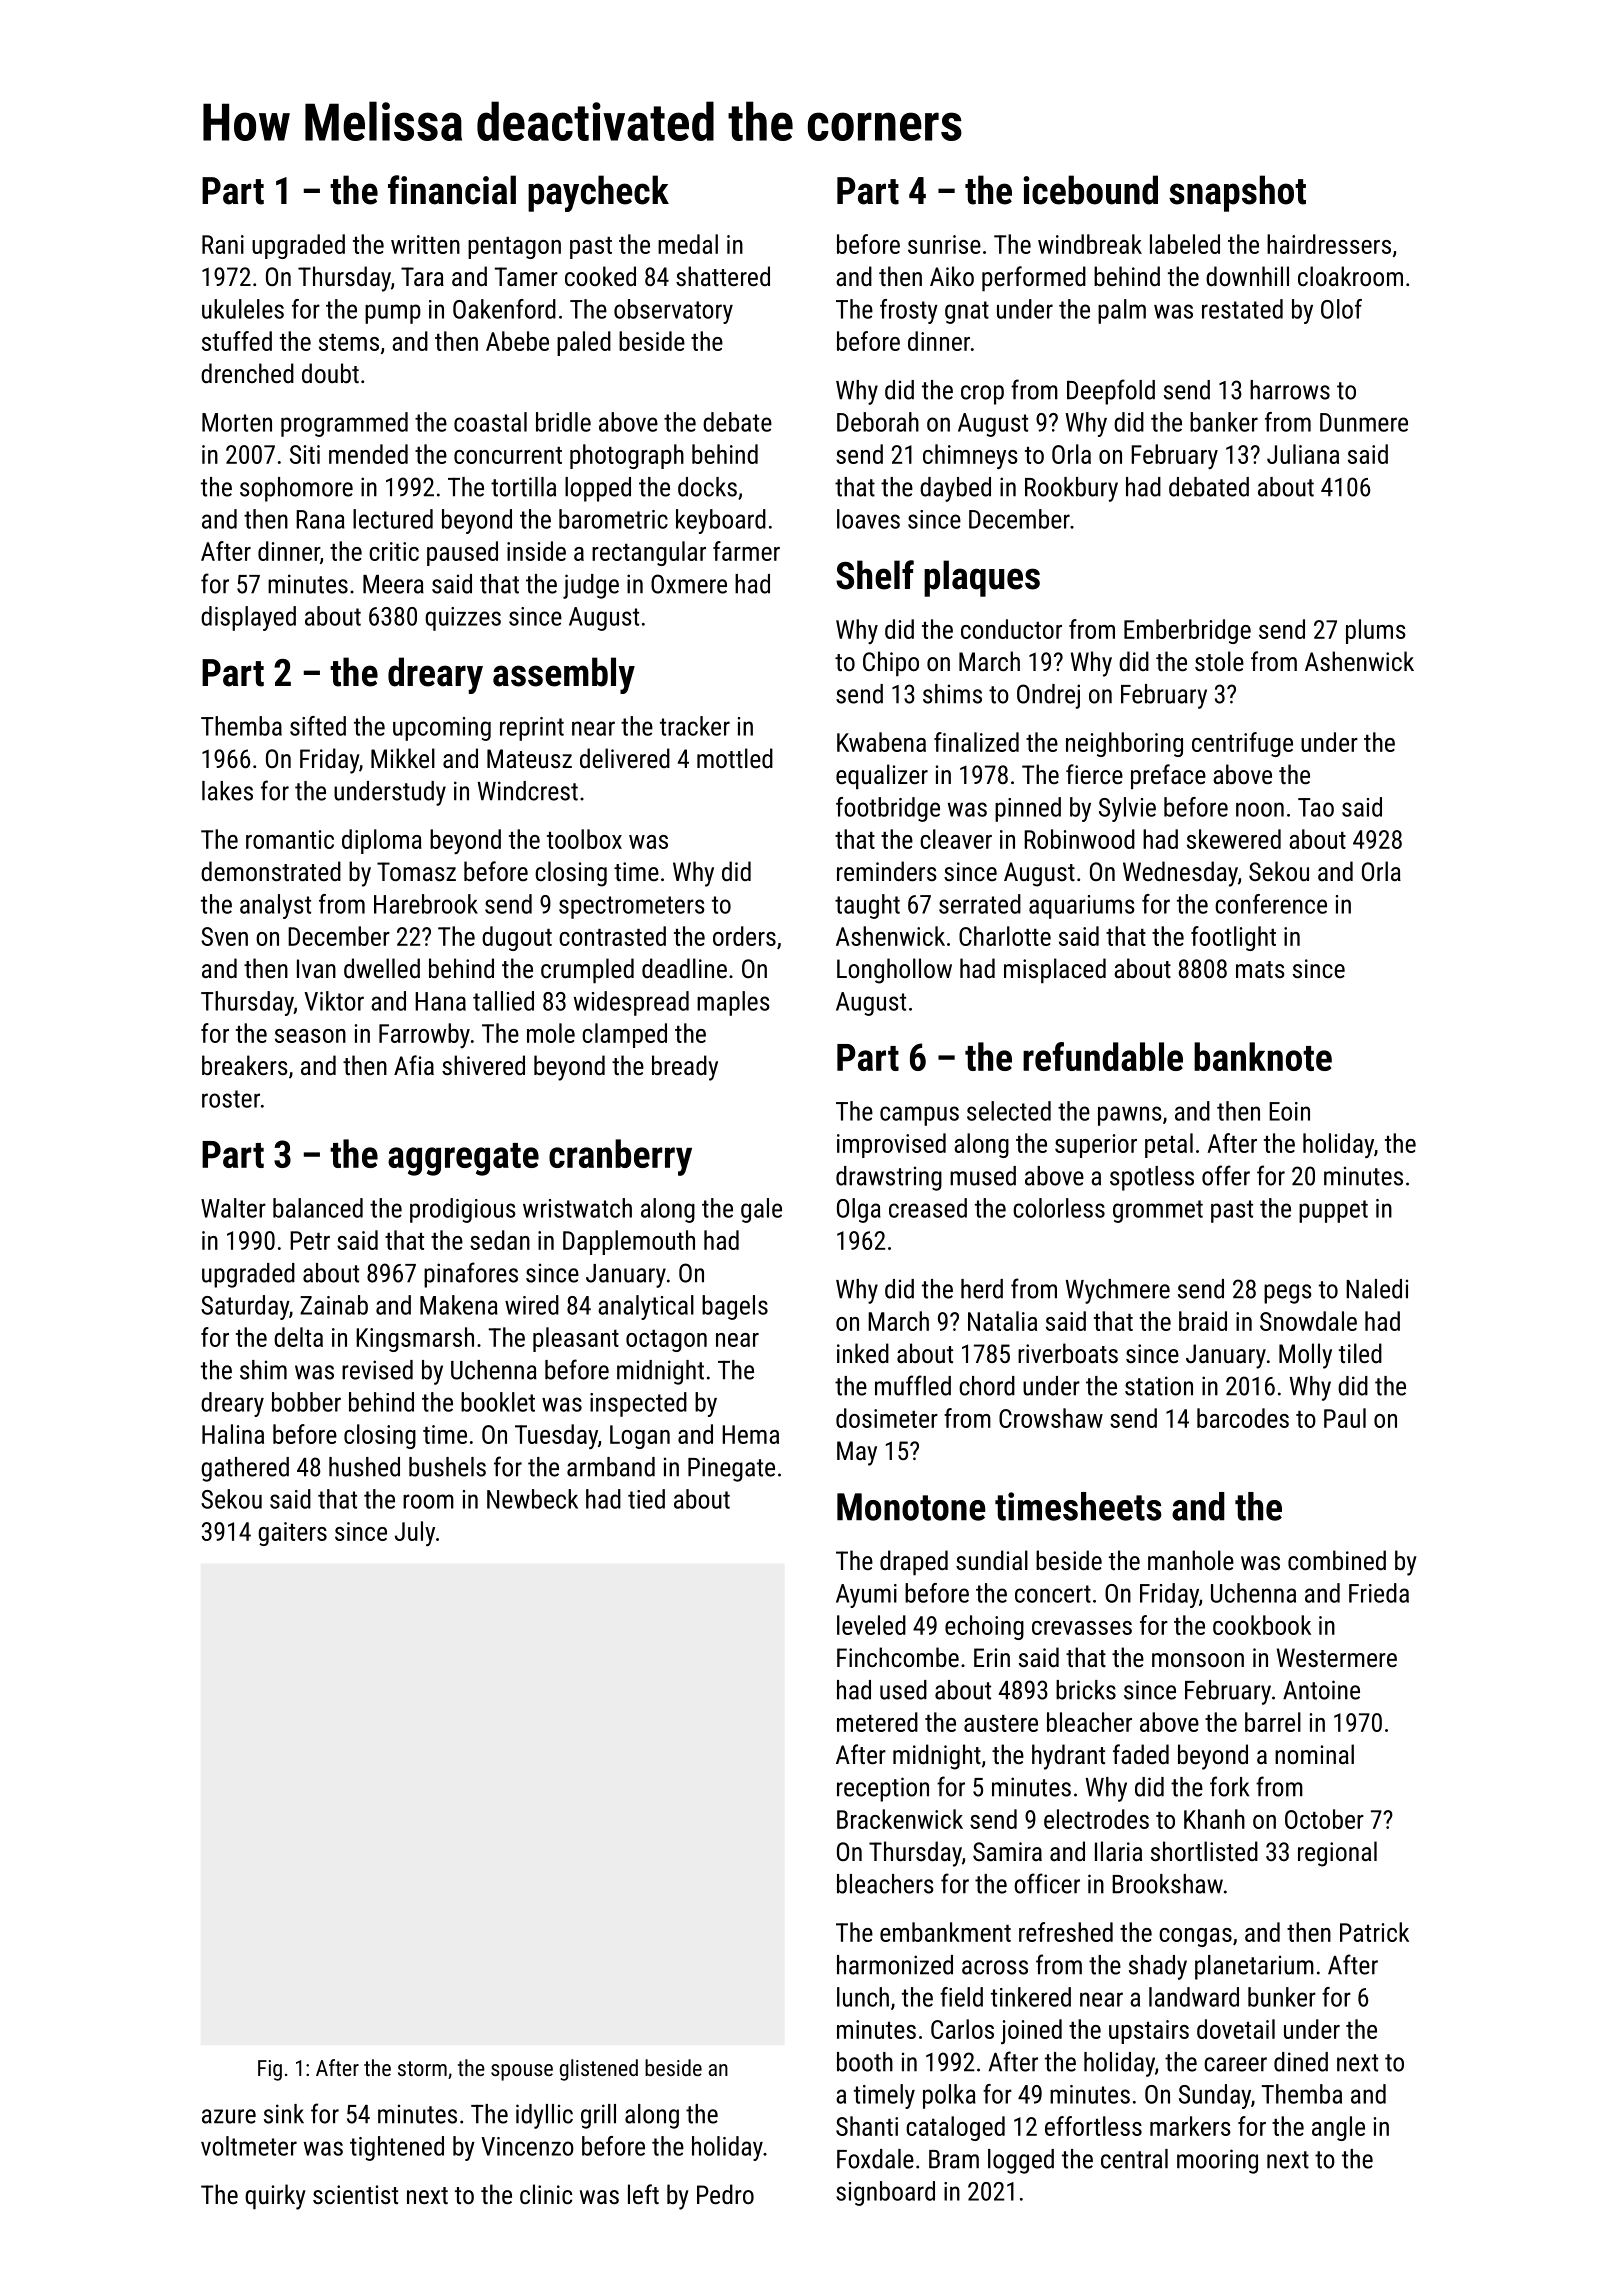 The width and height of the page is (1620, 2292). What do you see at coordinates (598, 193) in the page?
I see `paycheck` at bounding box center [598, 193].
